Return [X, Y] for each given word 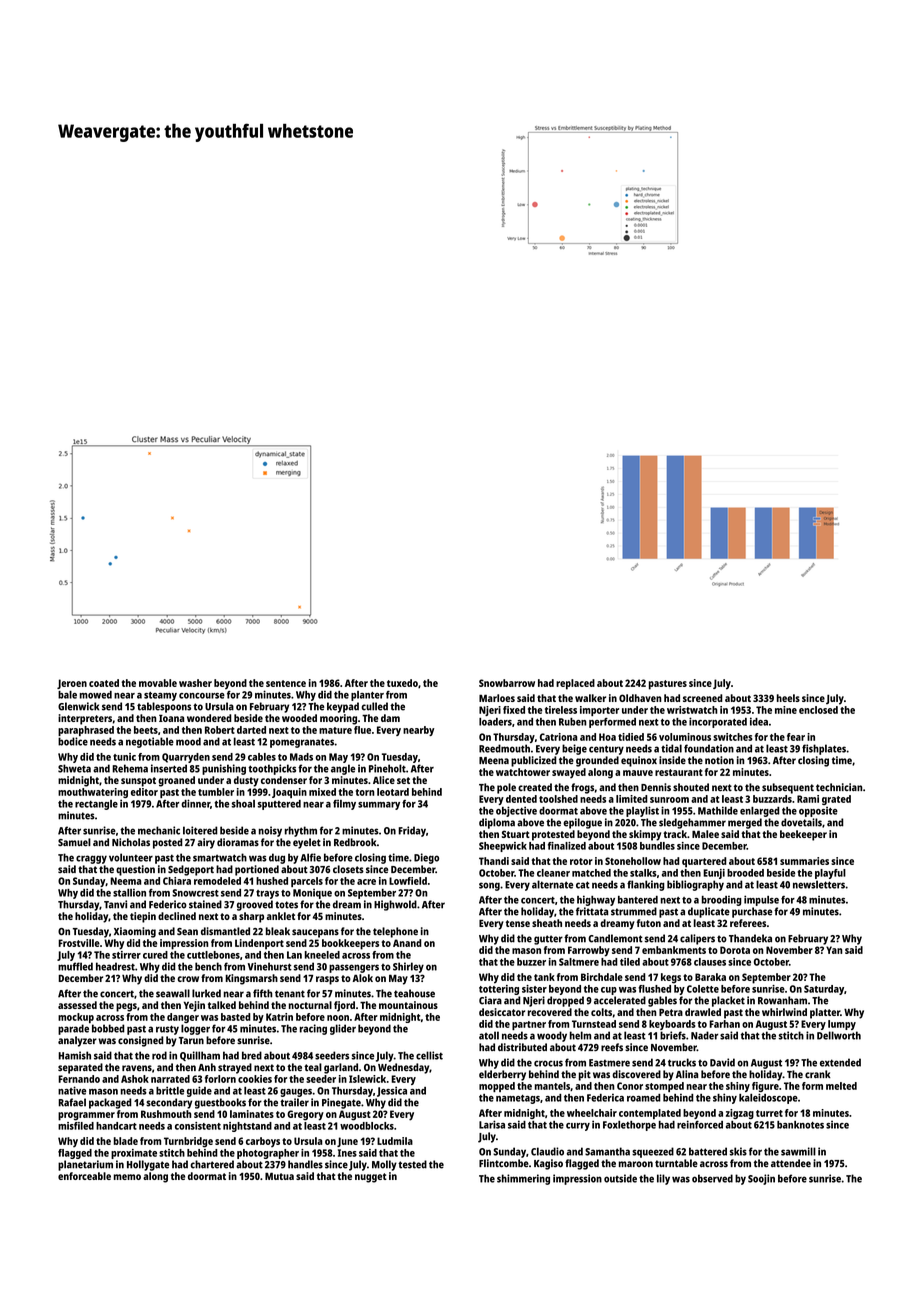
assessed [77, 1005]
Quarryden [186, 758]
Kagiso [548, 1164]
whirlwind [784, 1012]
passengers [354, 968]
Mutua [279, 1176]
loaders [495, 722]
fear [796, 737]
